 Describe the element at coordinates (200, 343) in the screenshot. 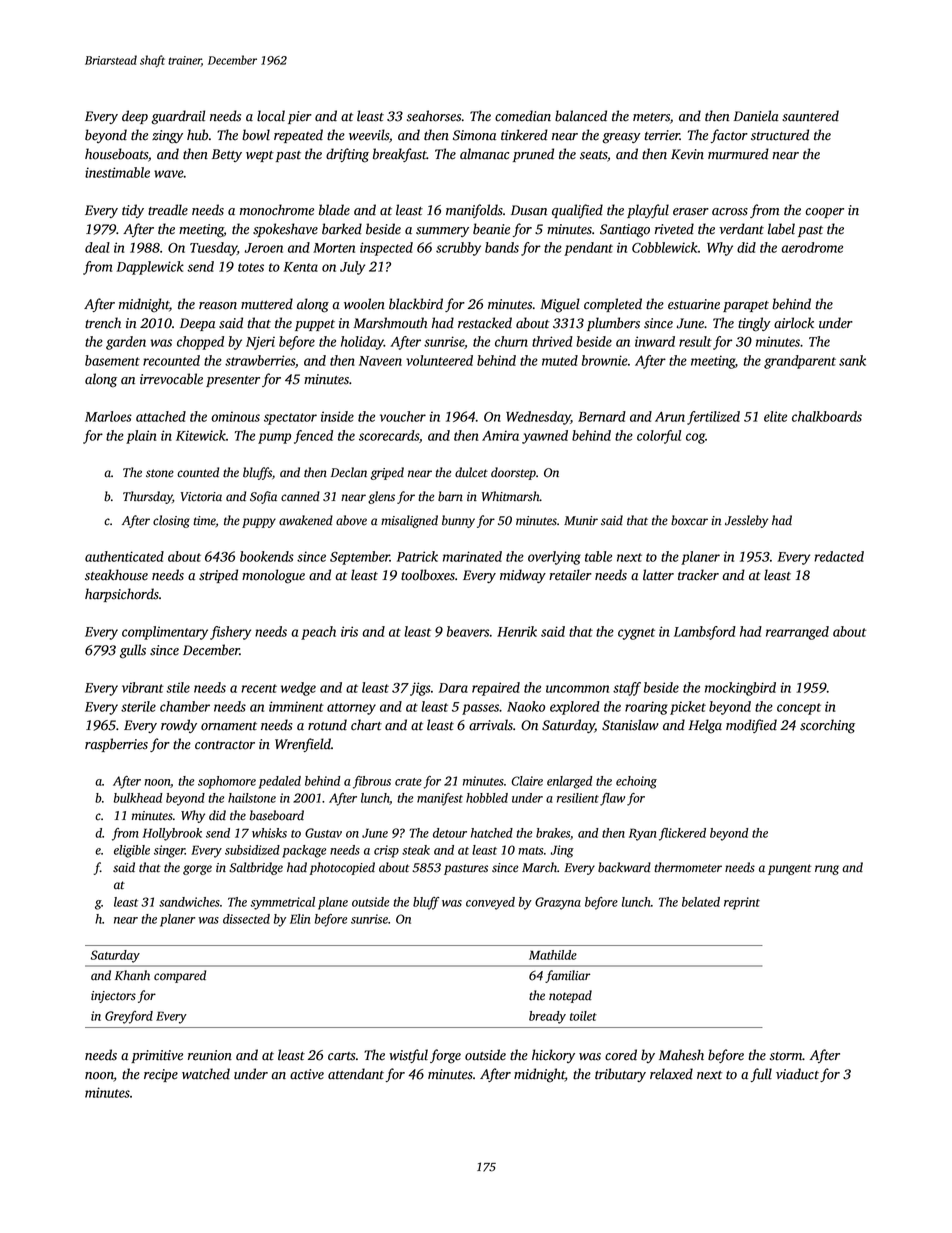

I see `chopped` at that location.
